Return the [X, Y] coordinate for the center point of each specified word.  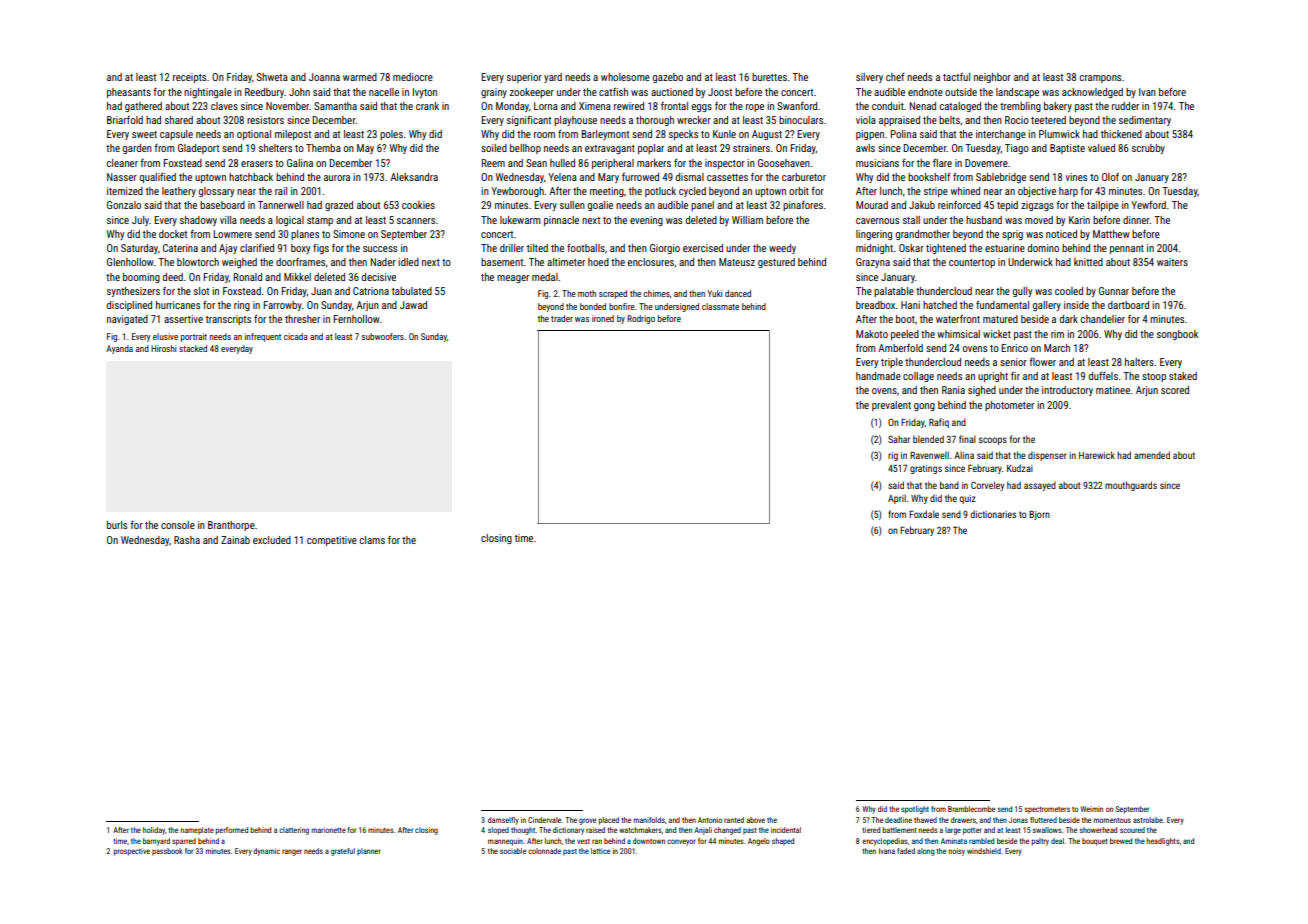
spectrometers [1047, 810]
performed [232, 831]
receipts [189, 78]
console [178, 525]
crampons [1100, 79]
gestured [776, 263]
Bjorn [1039, 515]
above [756, 820]
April [897, 499]
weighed [239, 263]
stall [911, 220]
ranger [292, 852]
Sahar [899, 439]
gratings [926, 469]
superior [524, 78]
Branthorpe [231, 526]
